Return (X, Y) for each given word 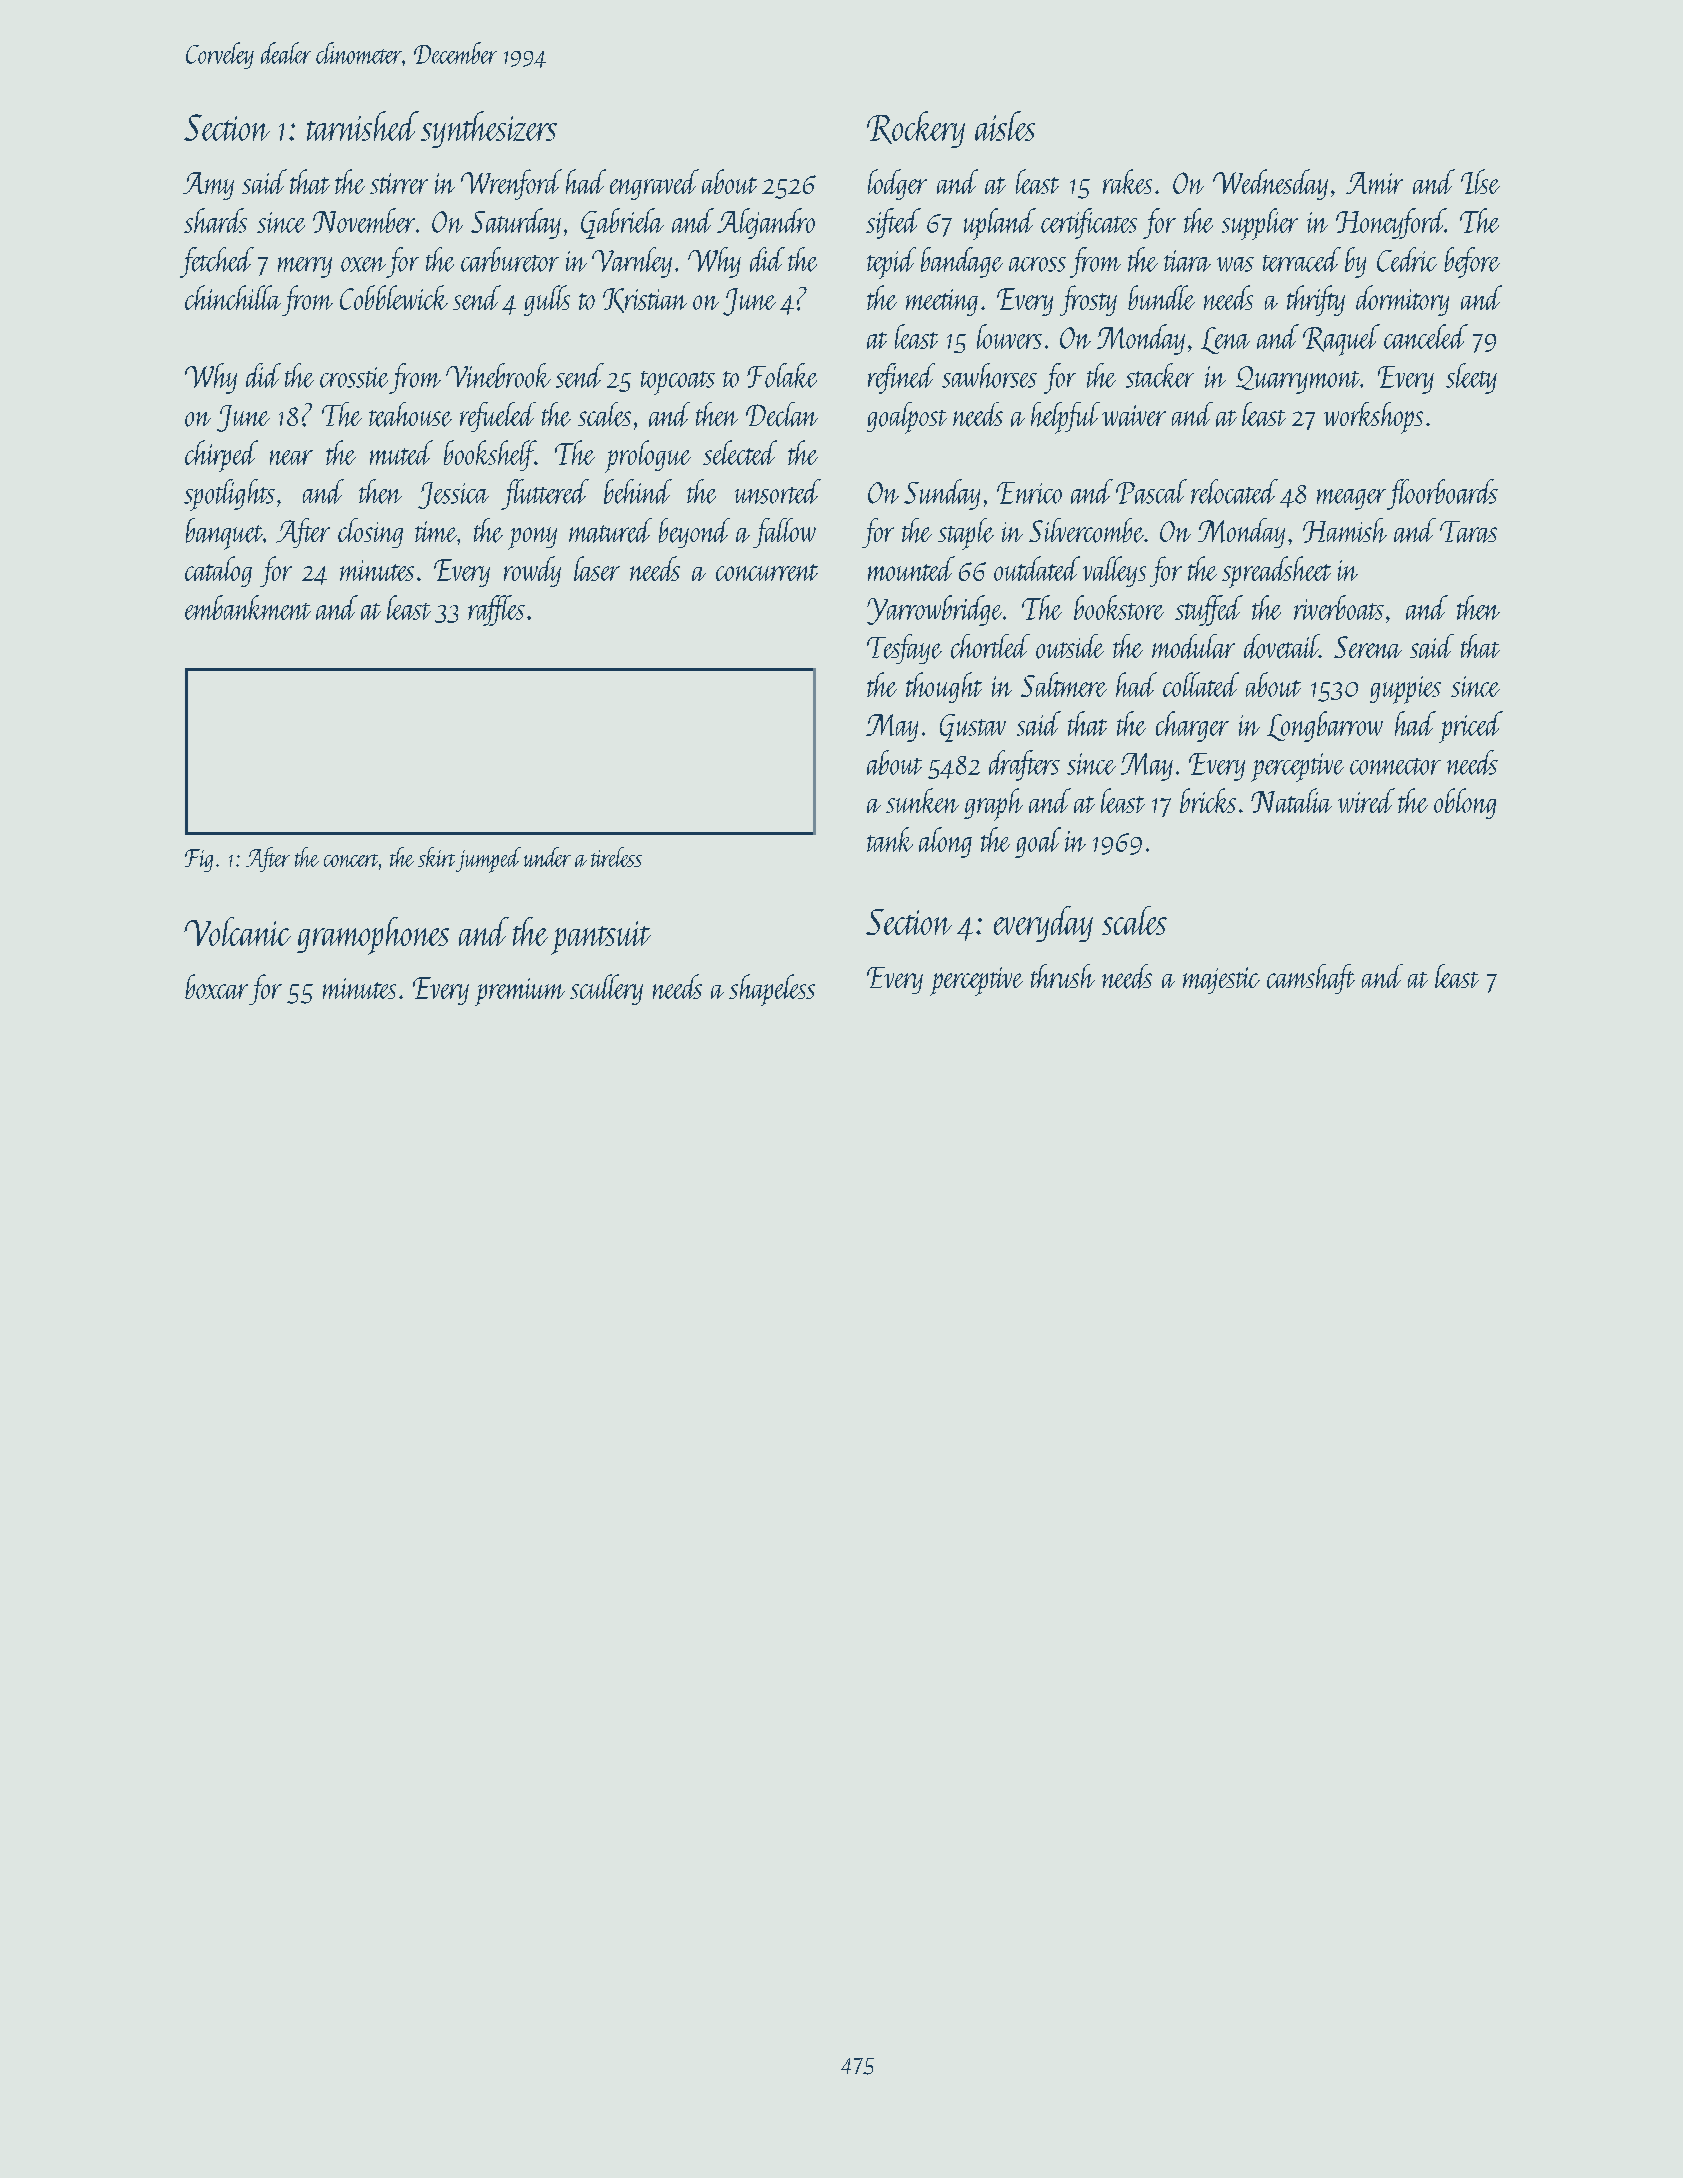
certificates (1089, 223)
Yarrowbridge (934, 610)
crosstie (354, 377)
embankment (248, 607)
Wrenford (511, 184)
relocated (1234, 491)
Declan (782, 414)
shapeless (772, 990)
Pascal (1151, 491)
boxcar (216, 986)
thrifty (1316, 300)
